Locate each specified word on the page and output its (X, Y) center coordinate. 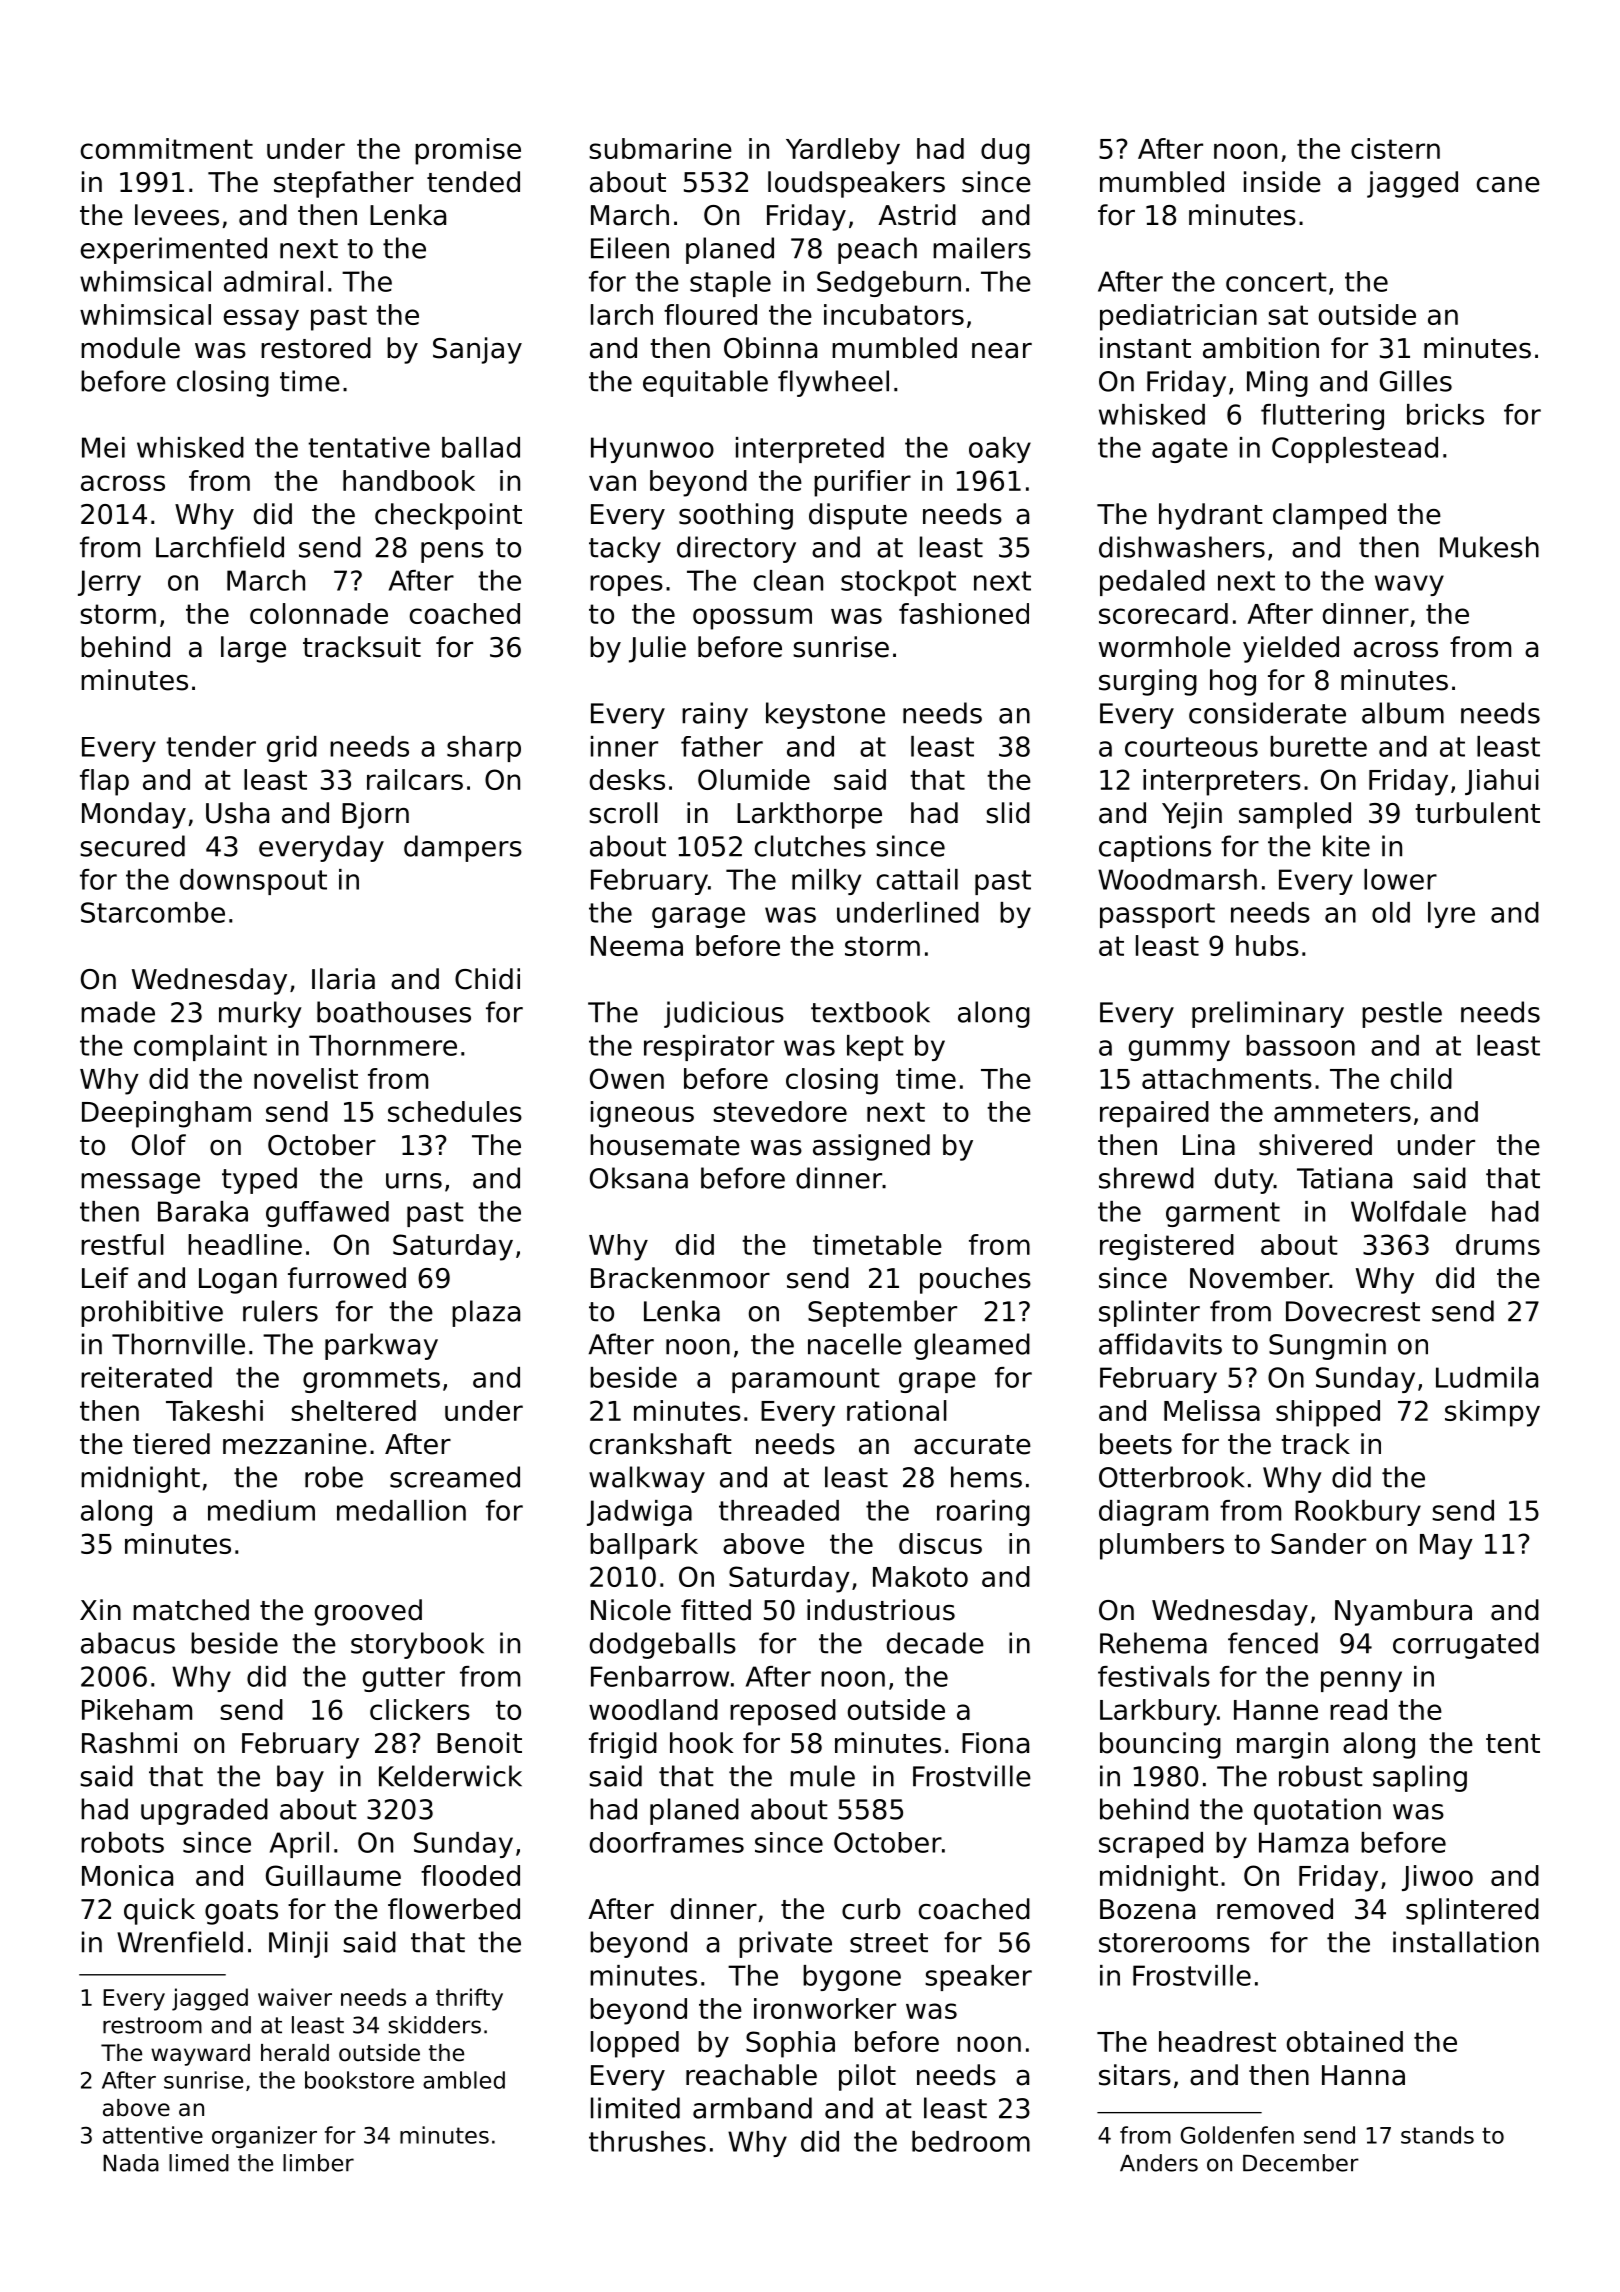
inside (1282, 182)
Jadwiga (639, 1513)
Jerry (109, 583)
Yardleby (843, 151)
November (1259, 1278)
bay (300, 1778)
